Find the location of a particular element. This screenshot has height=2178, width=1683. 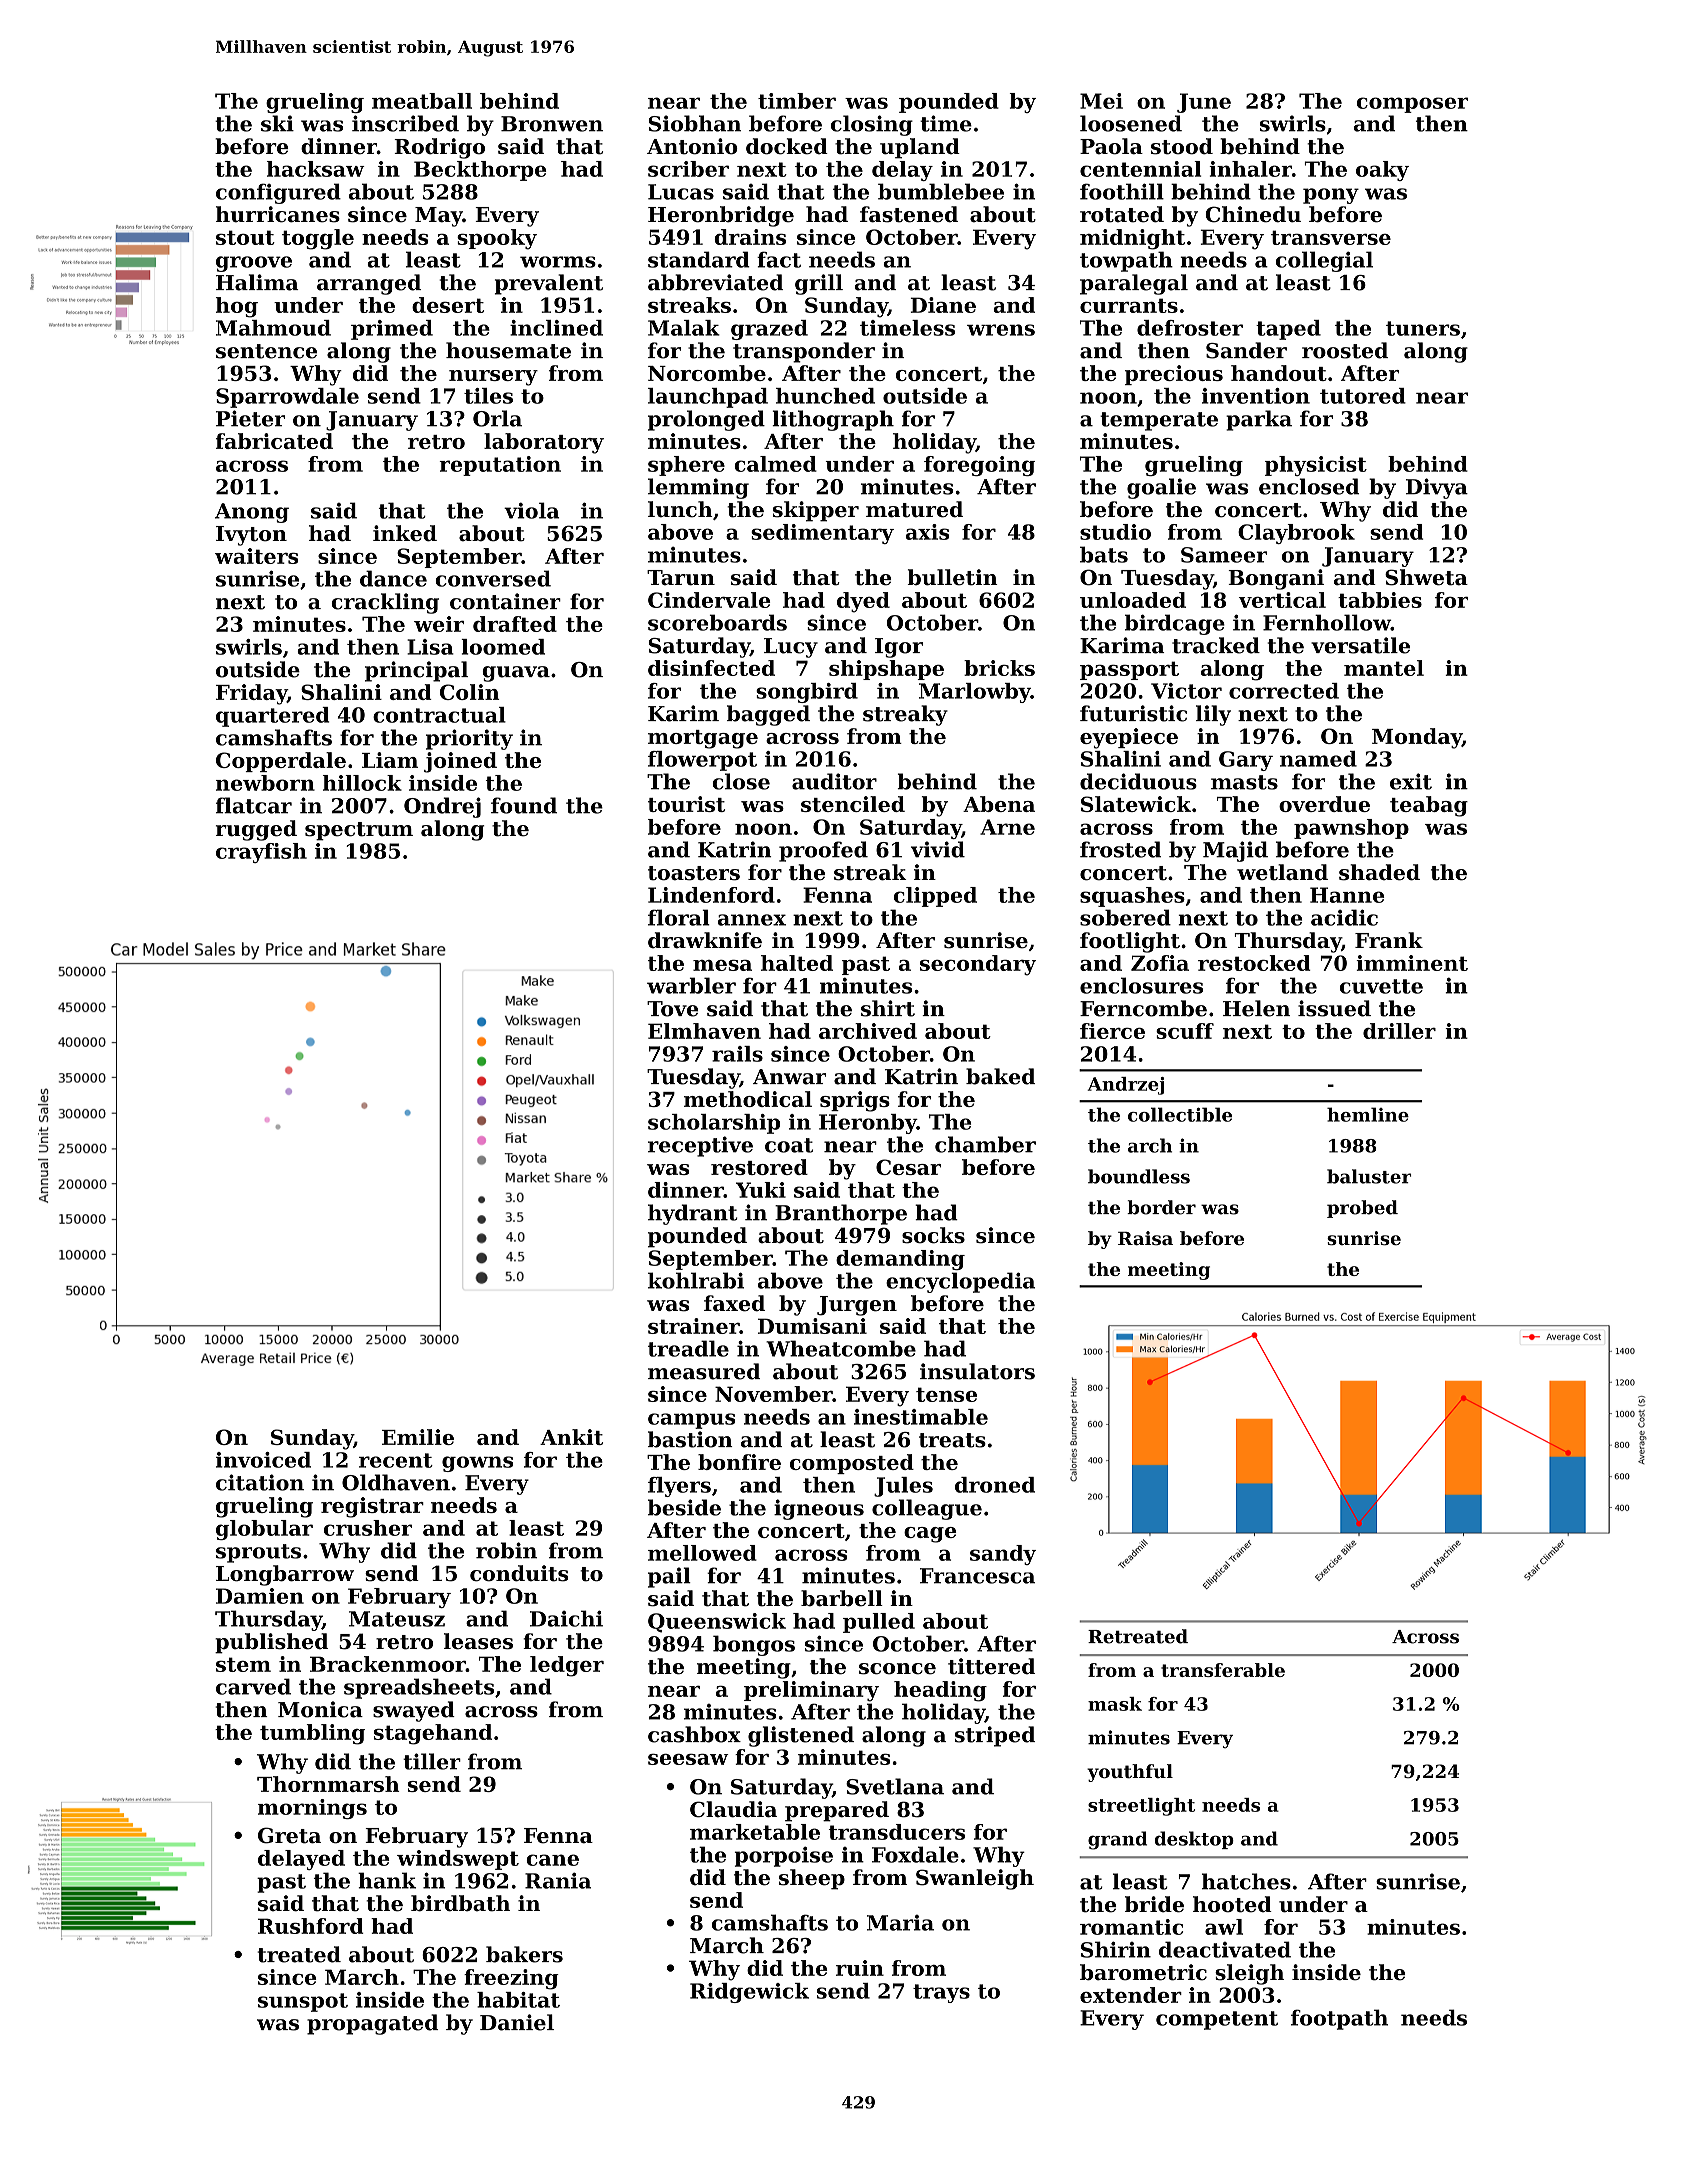

Mei is located at coordinates (1101, 101).
